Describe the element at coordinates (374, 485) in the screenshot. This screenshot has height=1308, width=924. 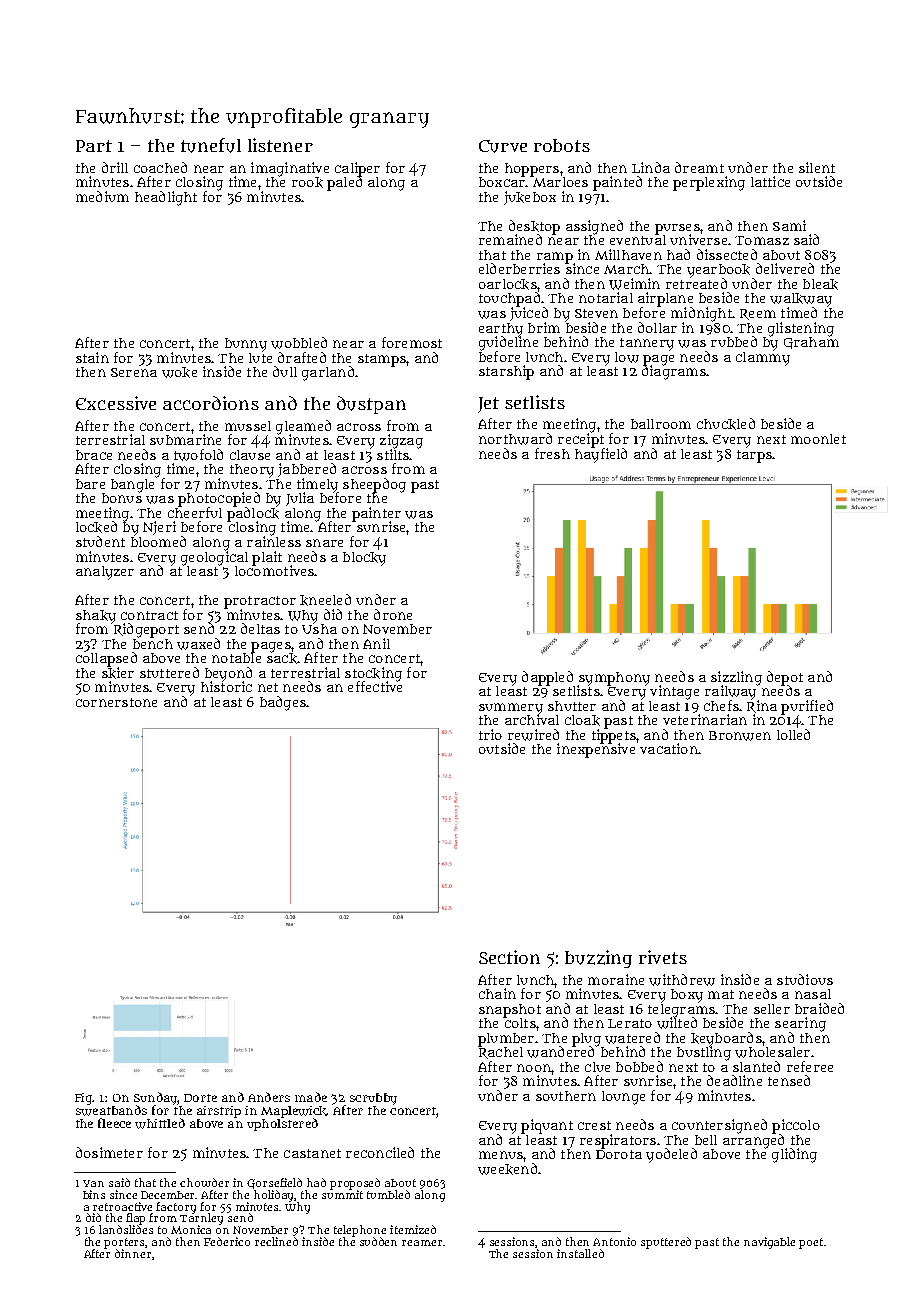
I see `sheepdog` at that location.
